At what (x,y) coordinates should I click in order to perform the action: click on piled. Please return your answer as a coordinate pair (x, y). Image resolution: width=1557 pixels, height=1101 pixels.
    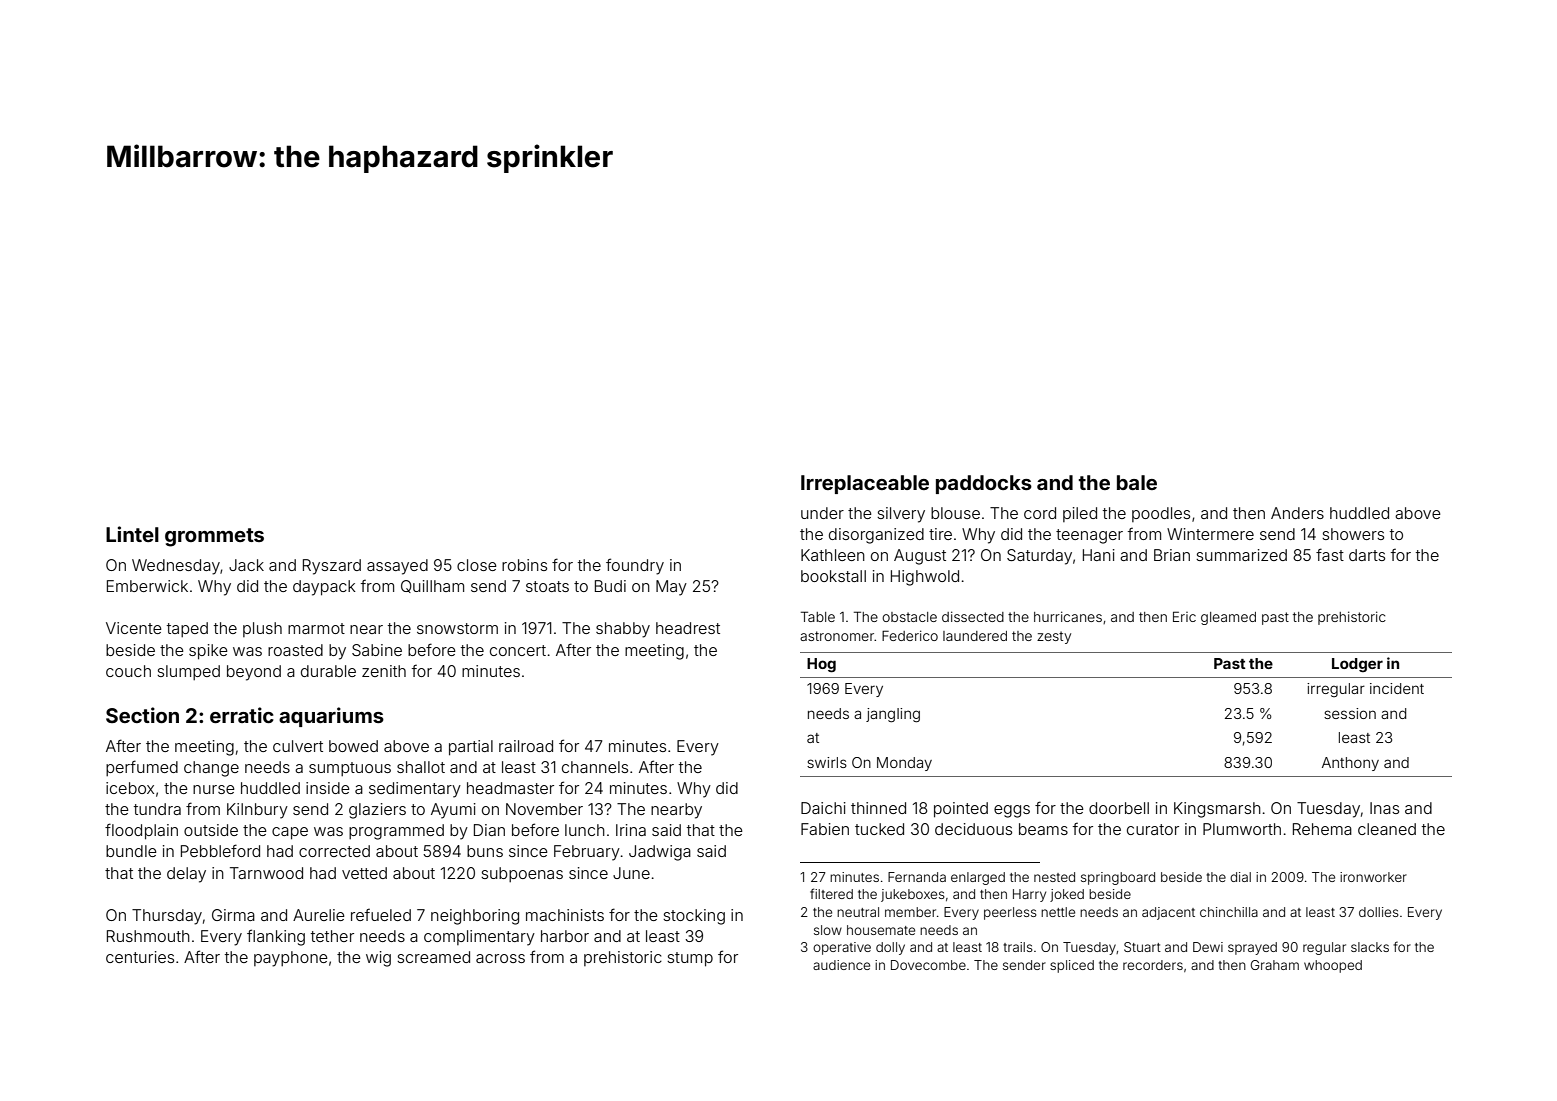
    Looking at the image, I should click on (1080, 514).
